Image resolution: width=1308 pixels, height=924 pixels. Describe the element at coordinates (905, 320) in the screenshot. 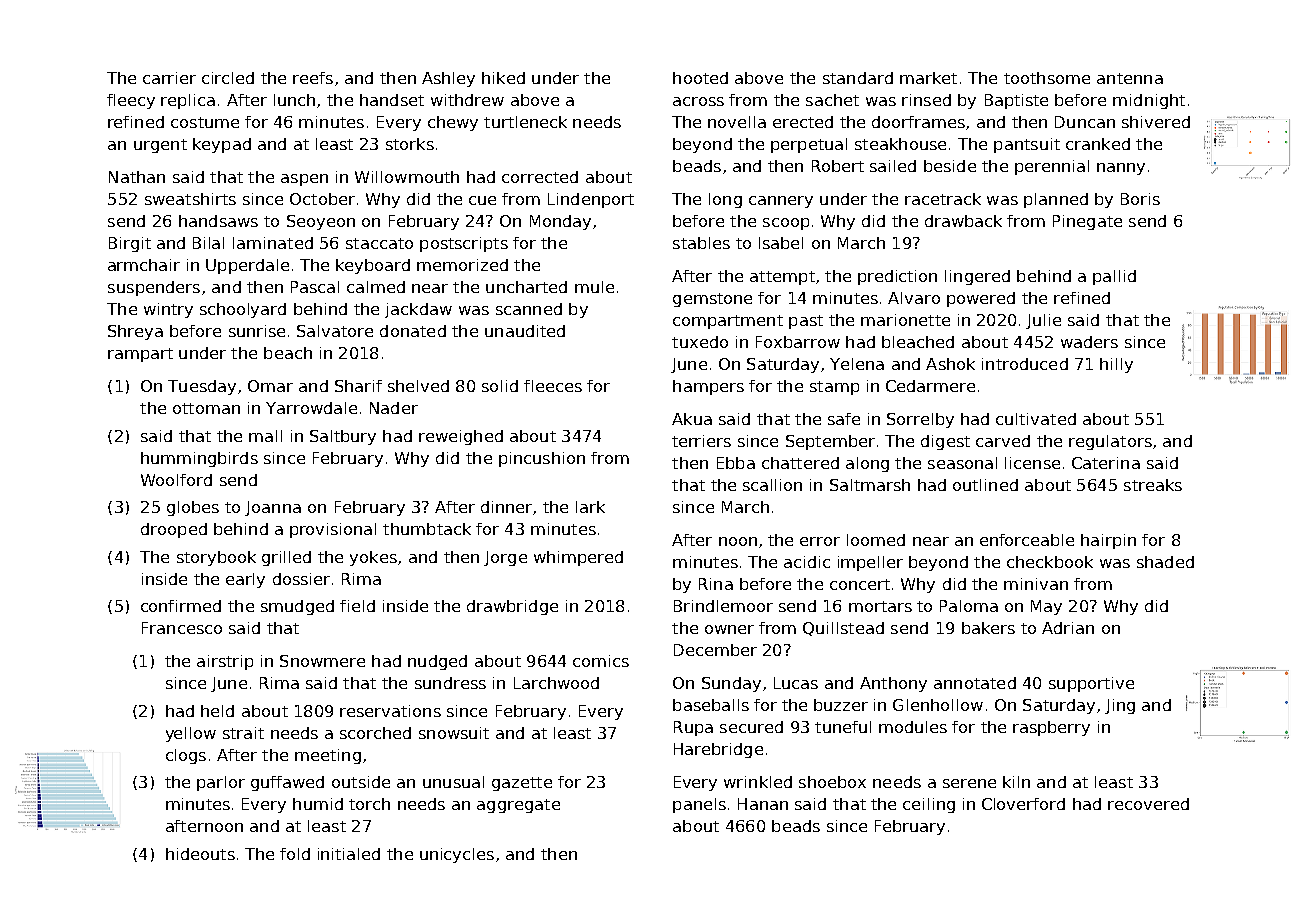

I see `marionette` at that location.
